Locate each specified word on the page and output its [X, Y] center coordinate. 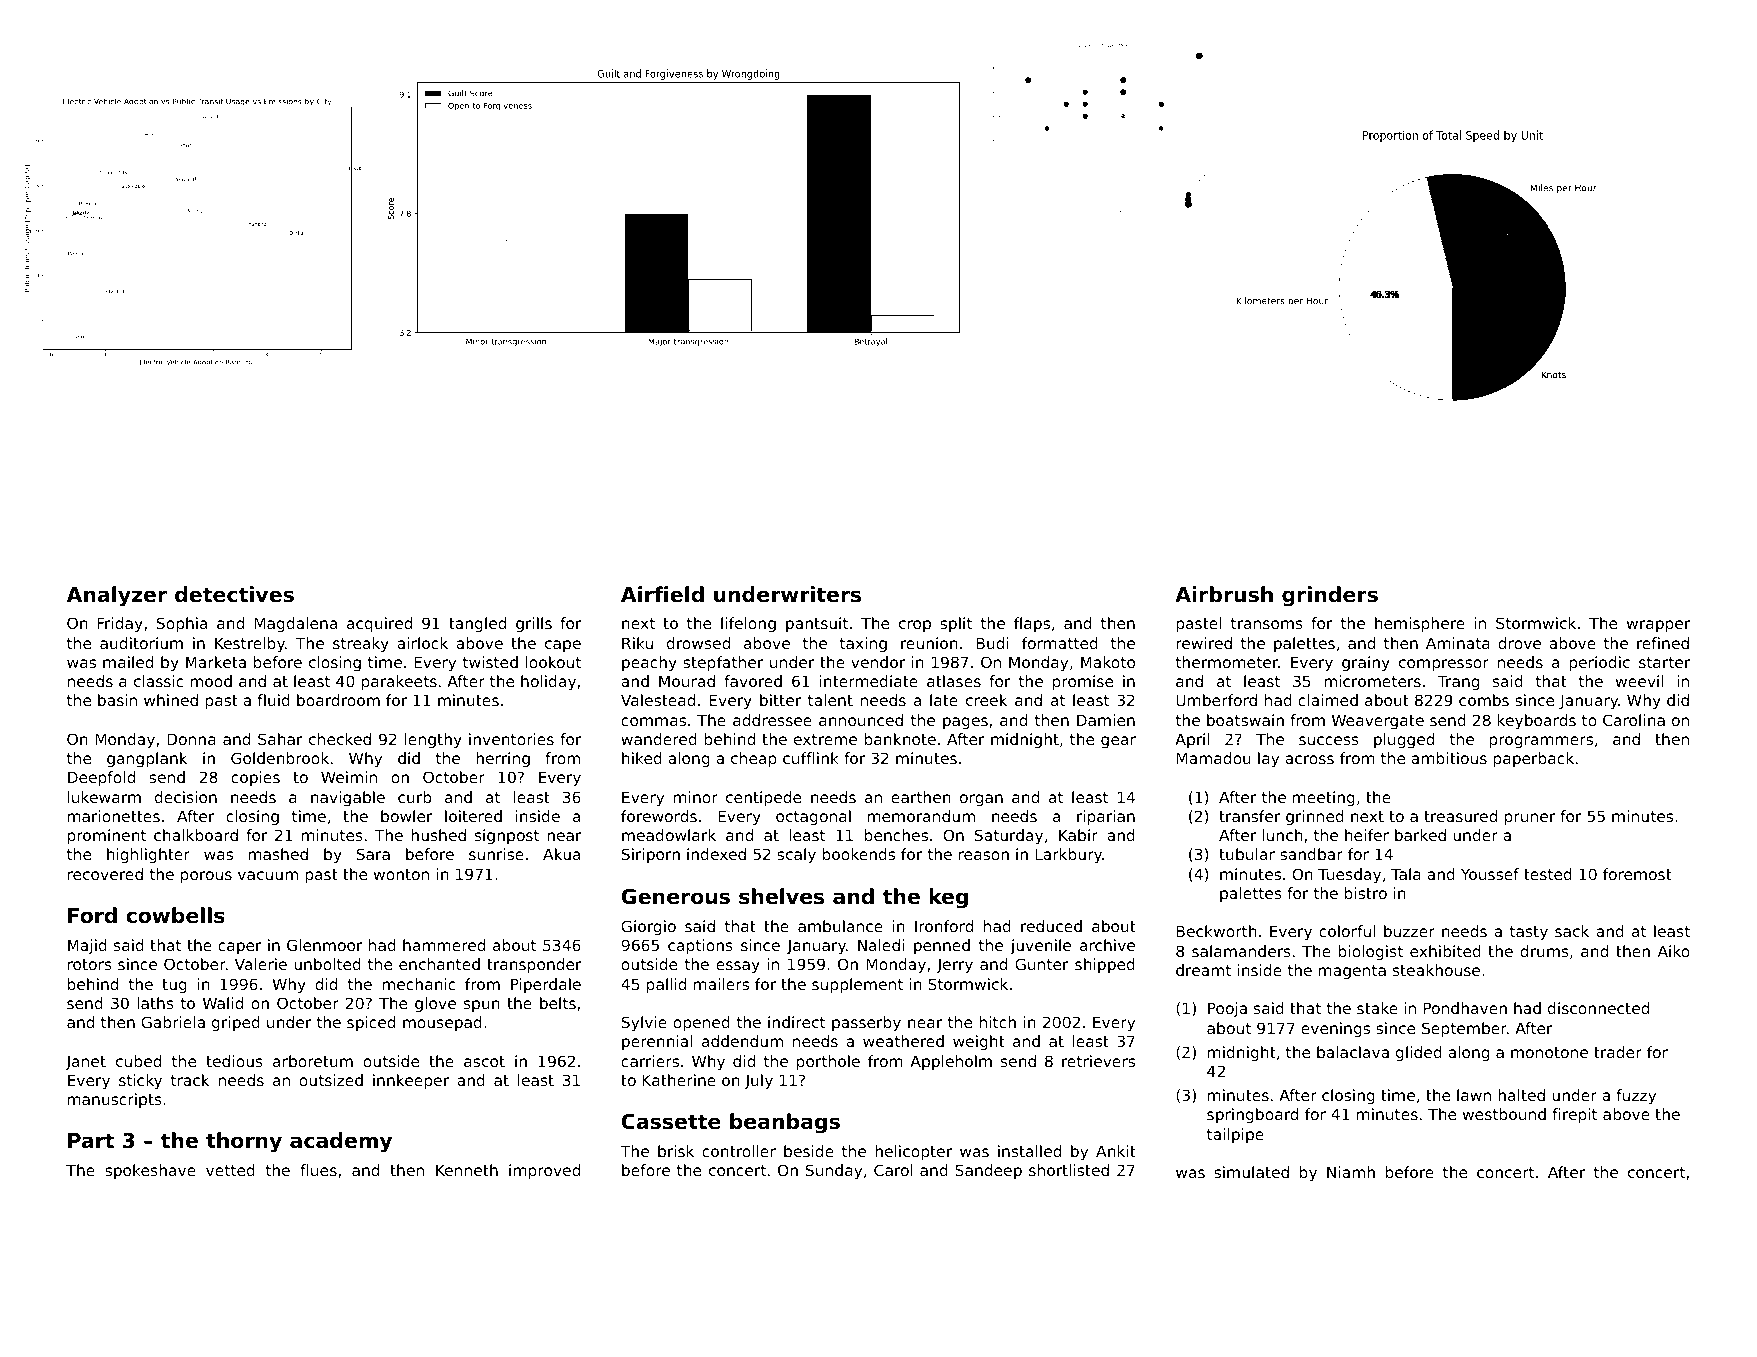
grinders [1330, 596]
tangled [477, 624]
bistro [1366, 893]
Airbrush [1224, 594]
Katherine [679, 1080]
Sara [373, 854]
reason [984, 855]
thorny [244, 1142]
